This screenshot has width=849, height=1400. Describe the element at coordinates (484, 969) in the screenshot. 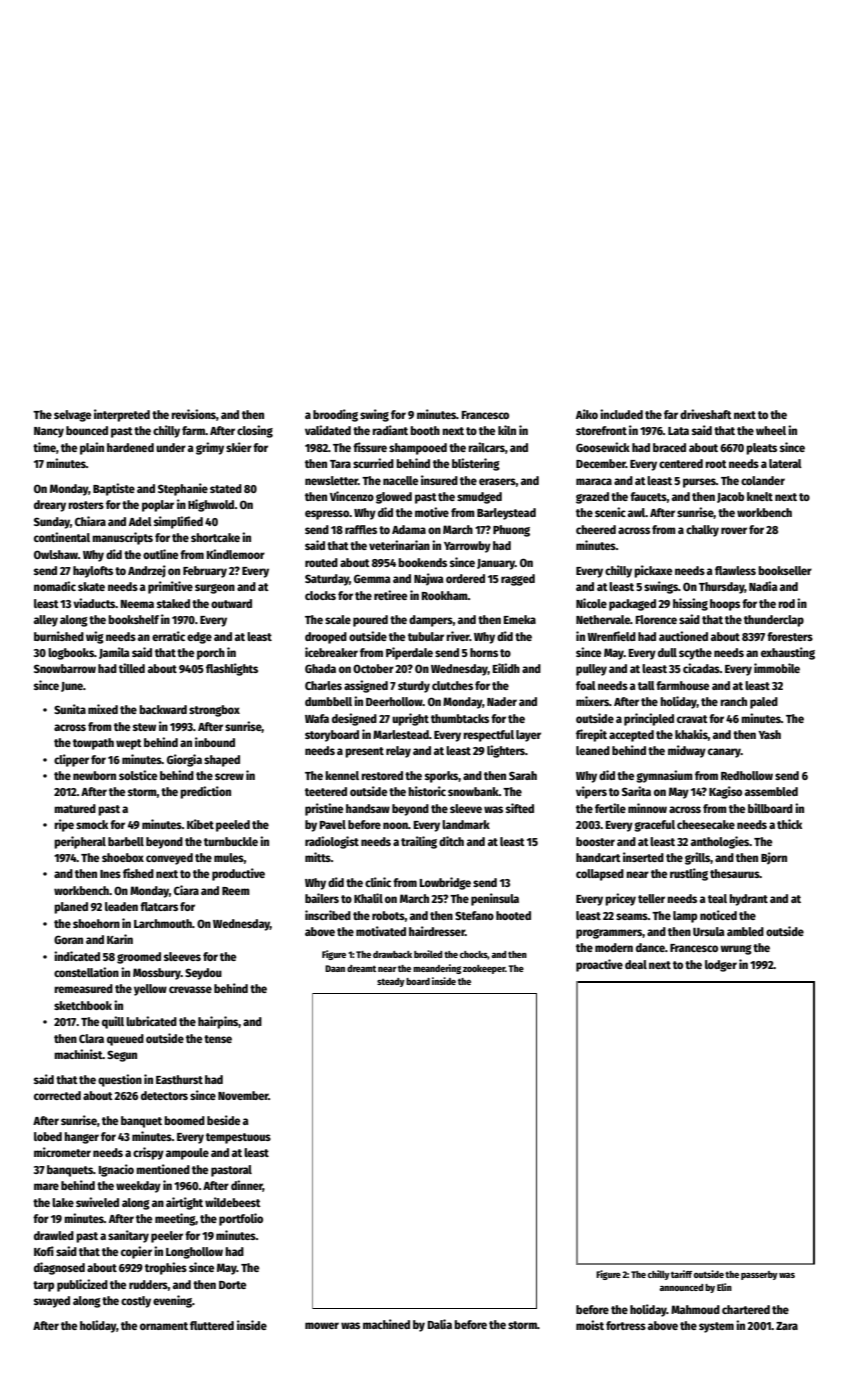

I see `zookeeper` at that location.
